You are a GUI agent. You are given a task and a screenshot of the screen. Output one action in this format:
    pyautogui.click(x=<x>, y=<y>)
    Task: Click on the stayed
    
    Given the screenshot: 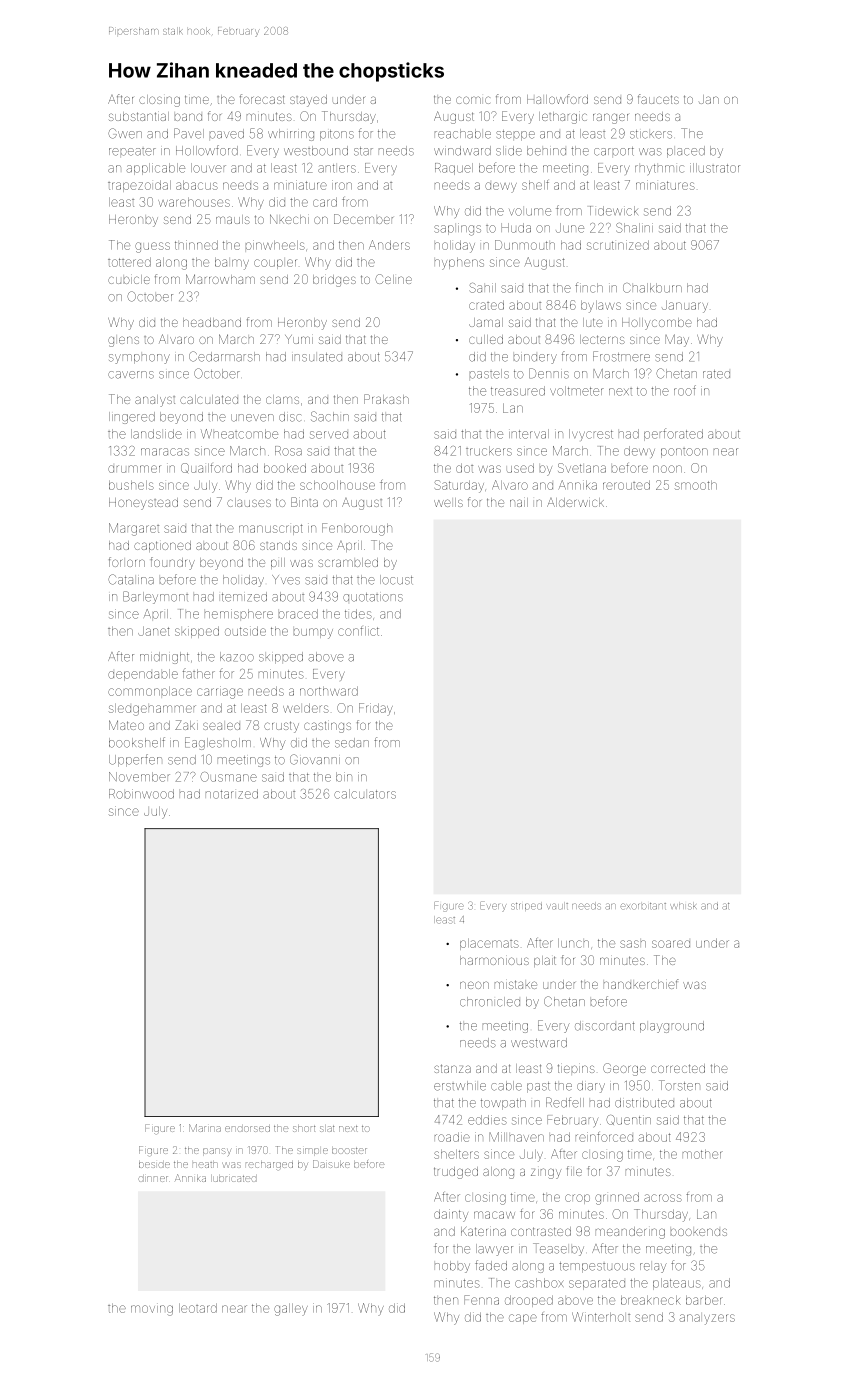 What is the action you would take?
    pyautogui.click(x=308, y=101)
